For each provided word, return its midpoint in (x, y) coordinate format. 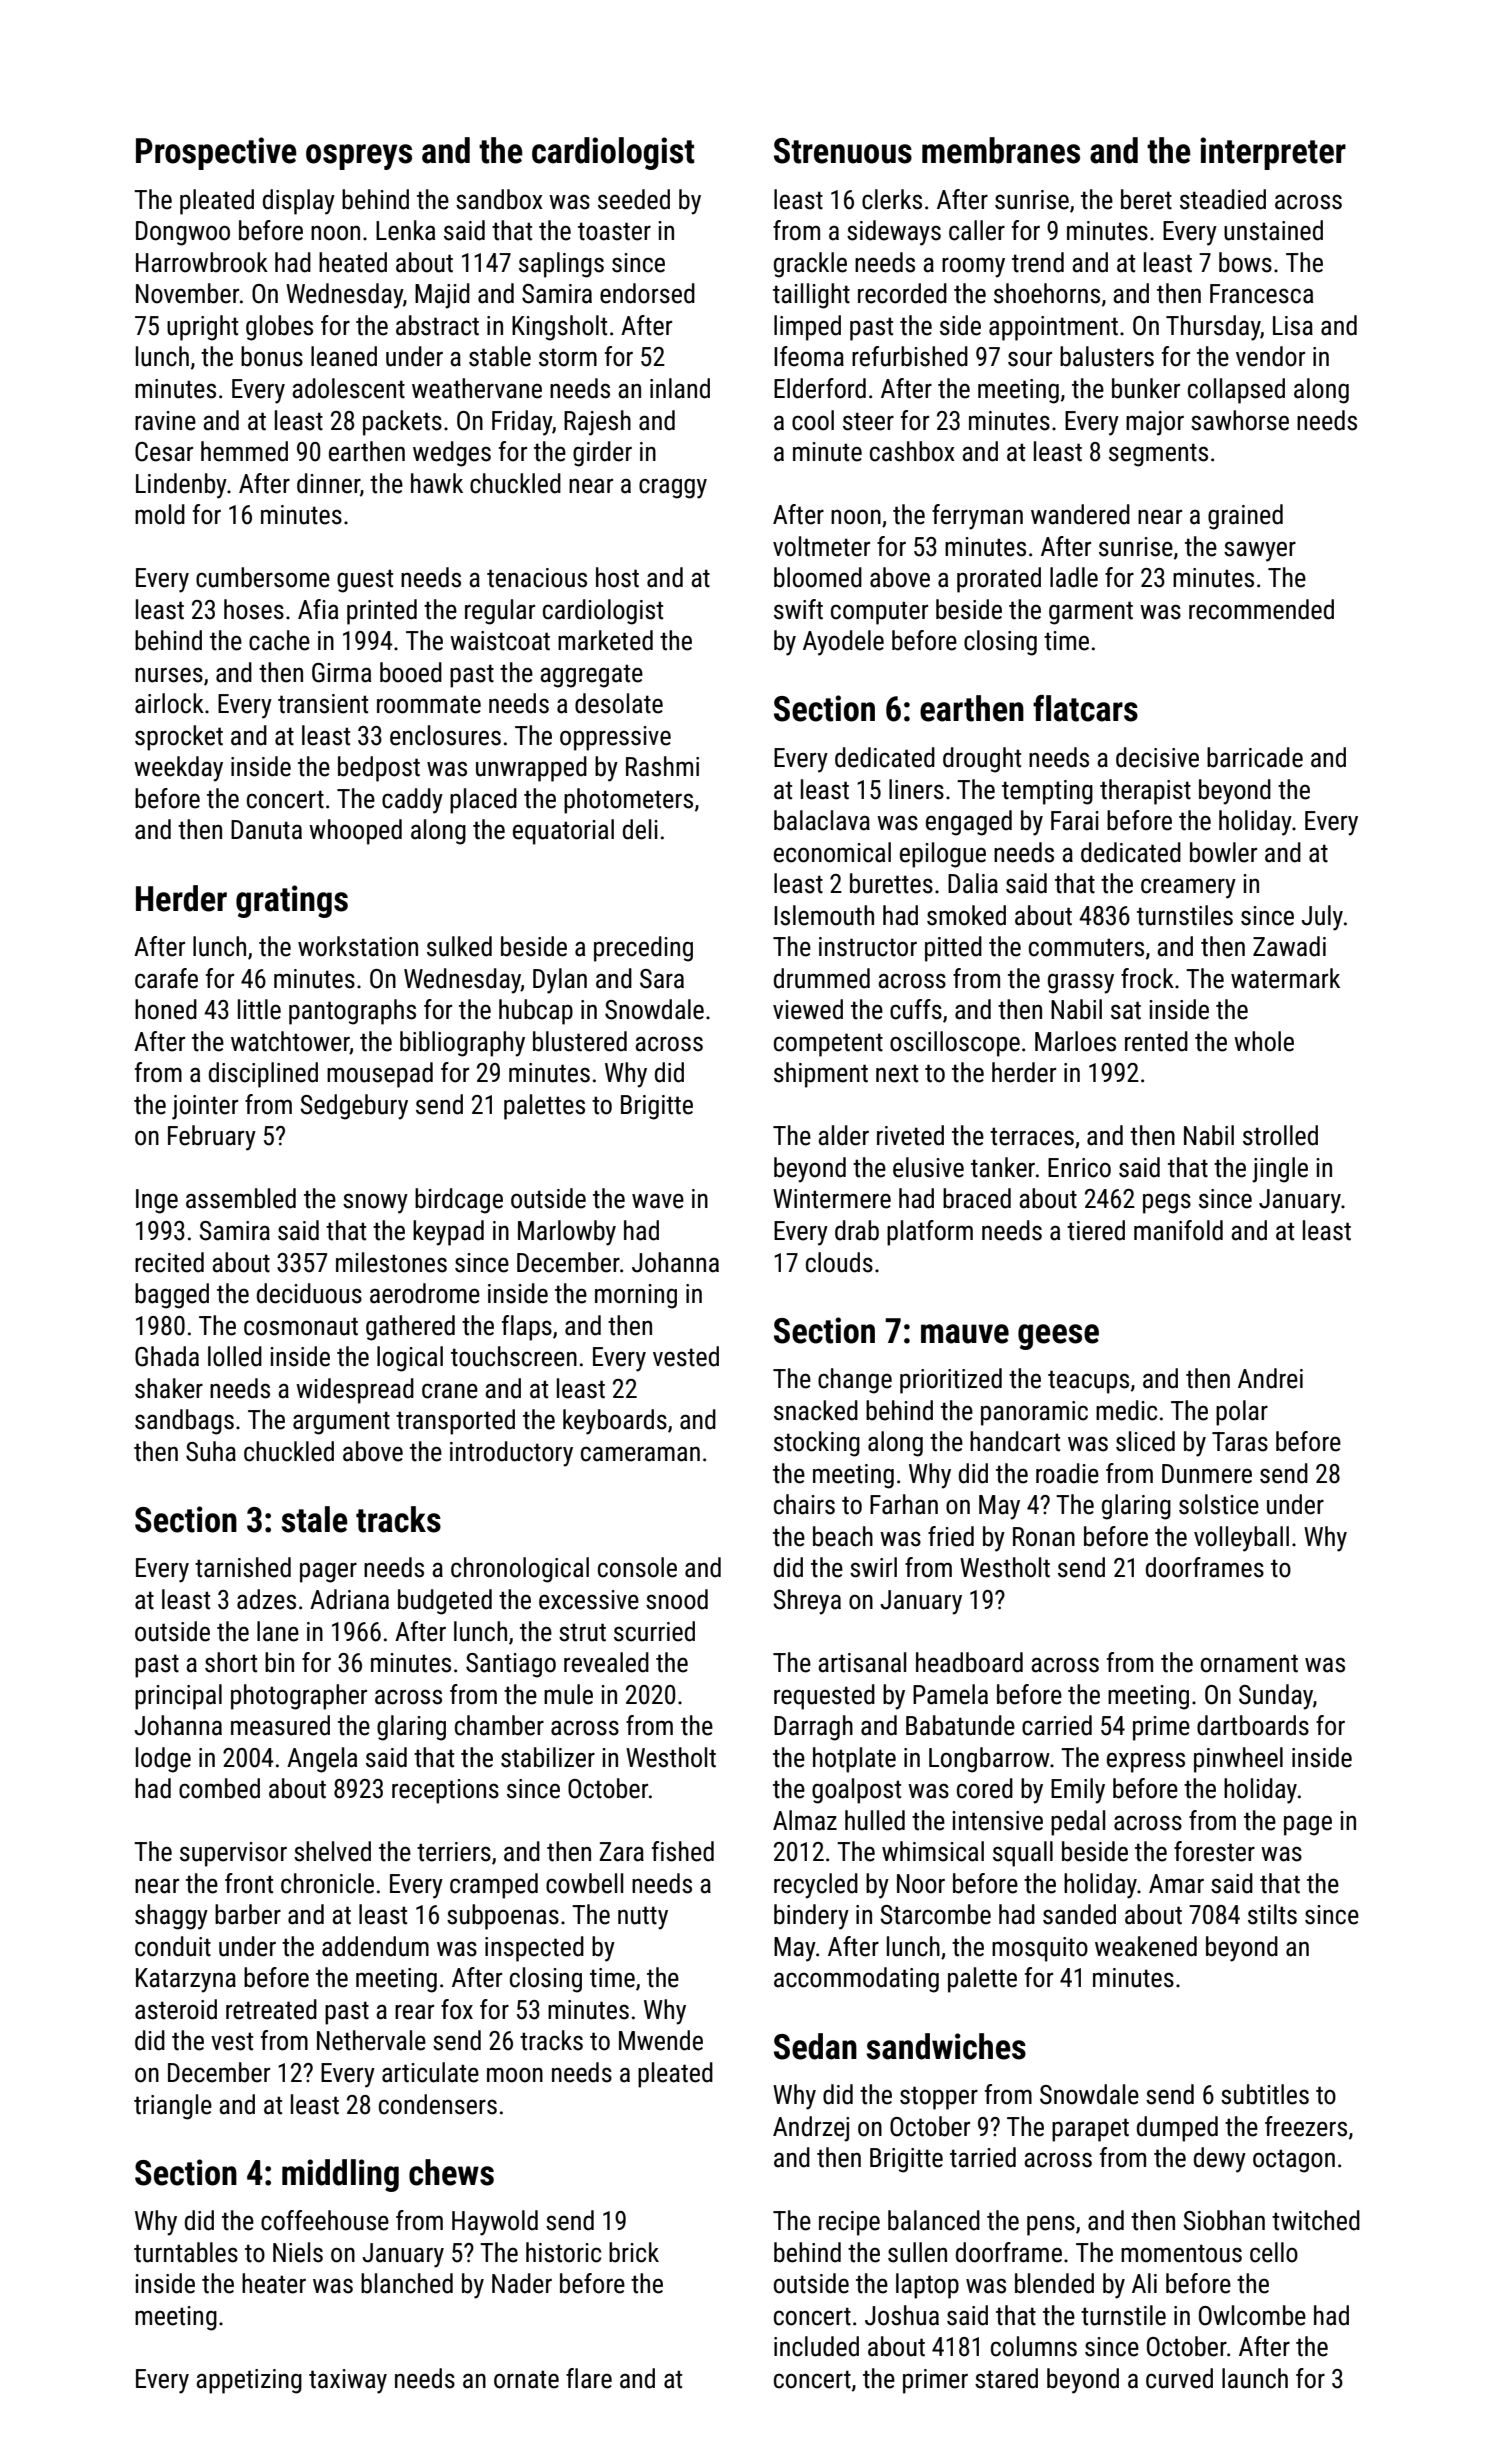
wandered (1080, 514)
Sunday (1276, 1697)
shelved (332, 1851)
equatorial (563, 832)
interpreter (1273, 153)
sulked (459, 946)
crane (450, 1391)
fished (683, 1851)
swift (798, 609)
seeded (634, 199)
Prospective (216, 153)
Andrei (1270, 1378)
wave (658, 1201)
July (1322, 918)
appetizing (249, 2381)
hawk (437, 483)
